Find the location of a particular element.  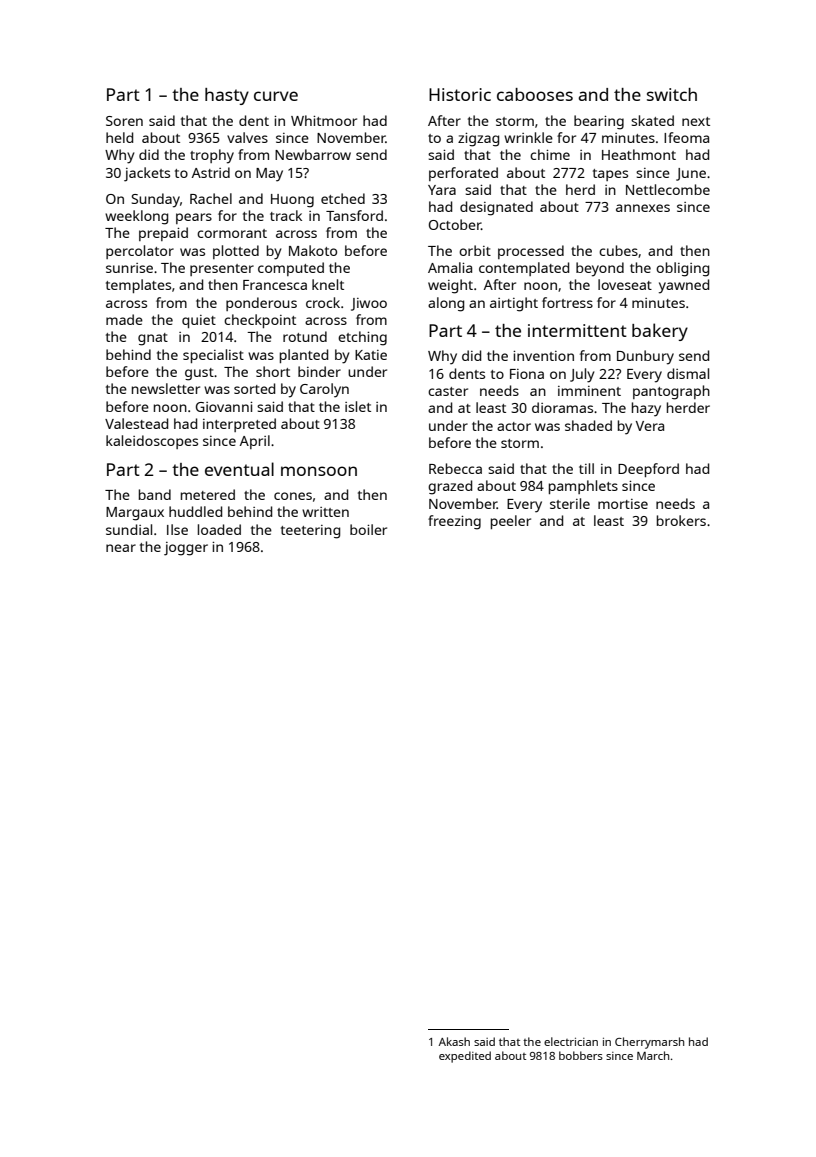

near is located at coordinates (121, 548).
